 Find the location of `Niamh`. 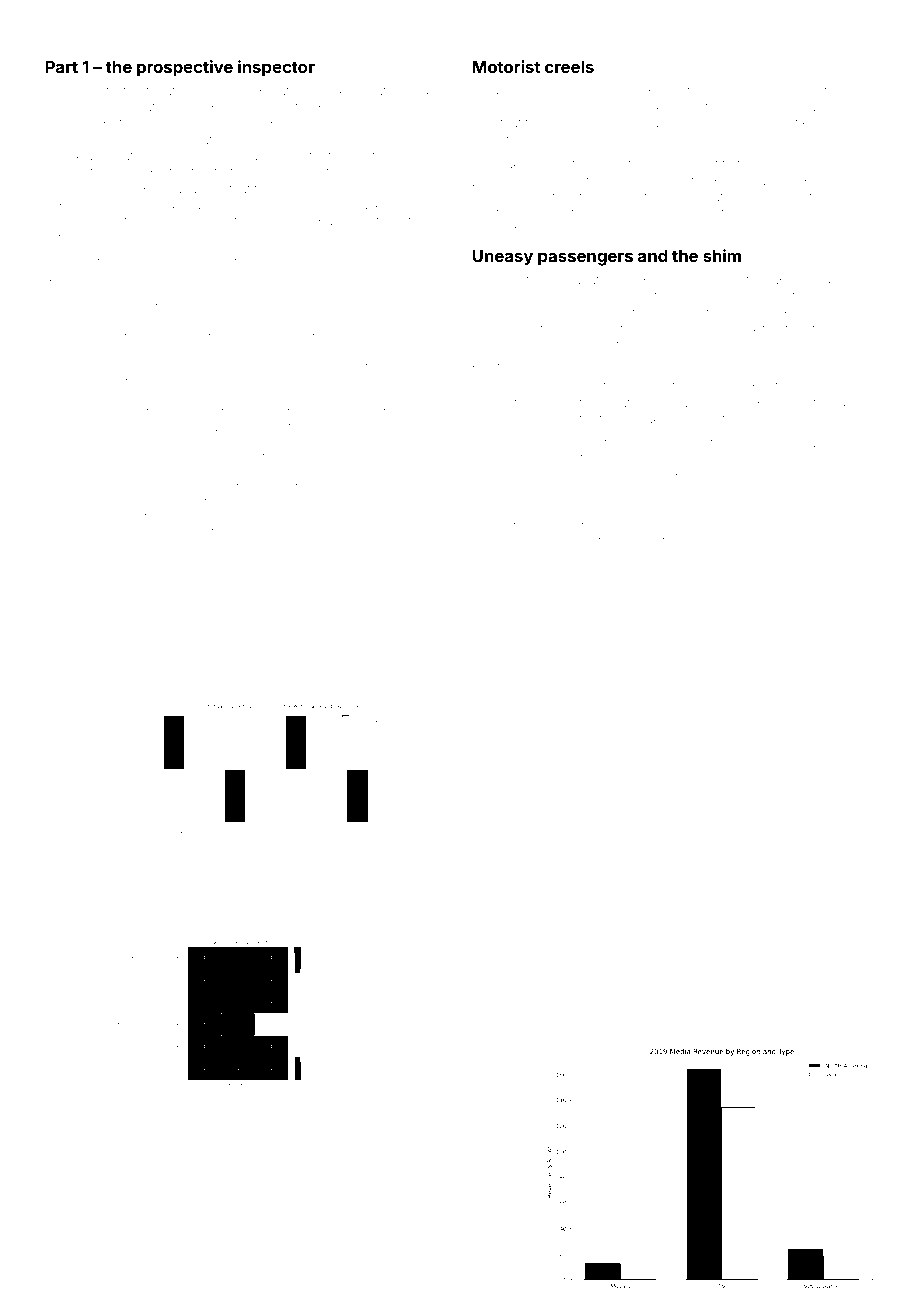

Niamh is located at coordinates (815, 107).
